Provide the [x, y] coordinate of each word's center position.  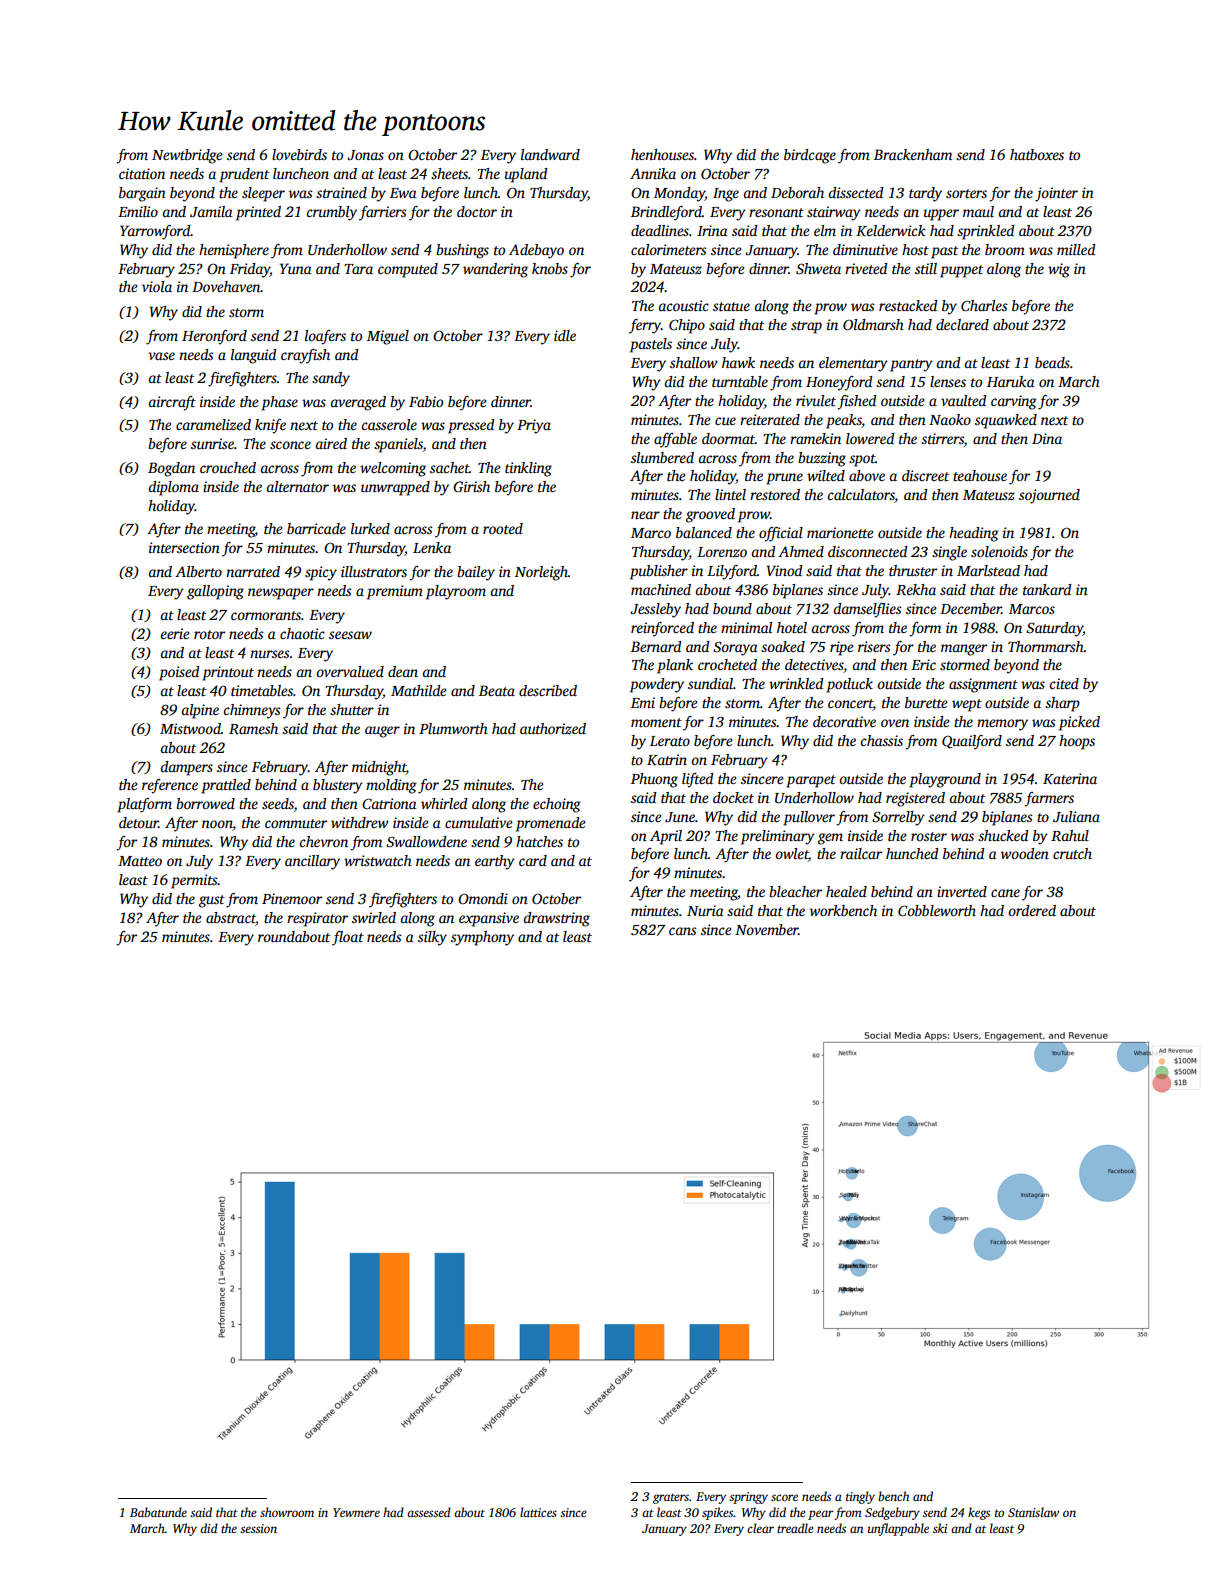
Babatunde [158, 1512]
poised [179, 673]
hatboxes [1037, 154]
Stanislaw [1033, 1512]
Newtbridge [187, 156]
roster [929, 836]
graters [671, 1498]
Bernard [656, 646]
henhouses [662, 154]
